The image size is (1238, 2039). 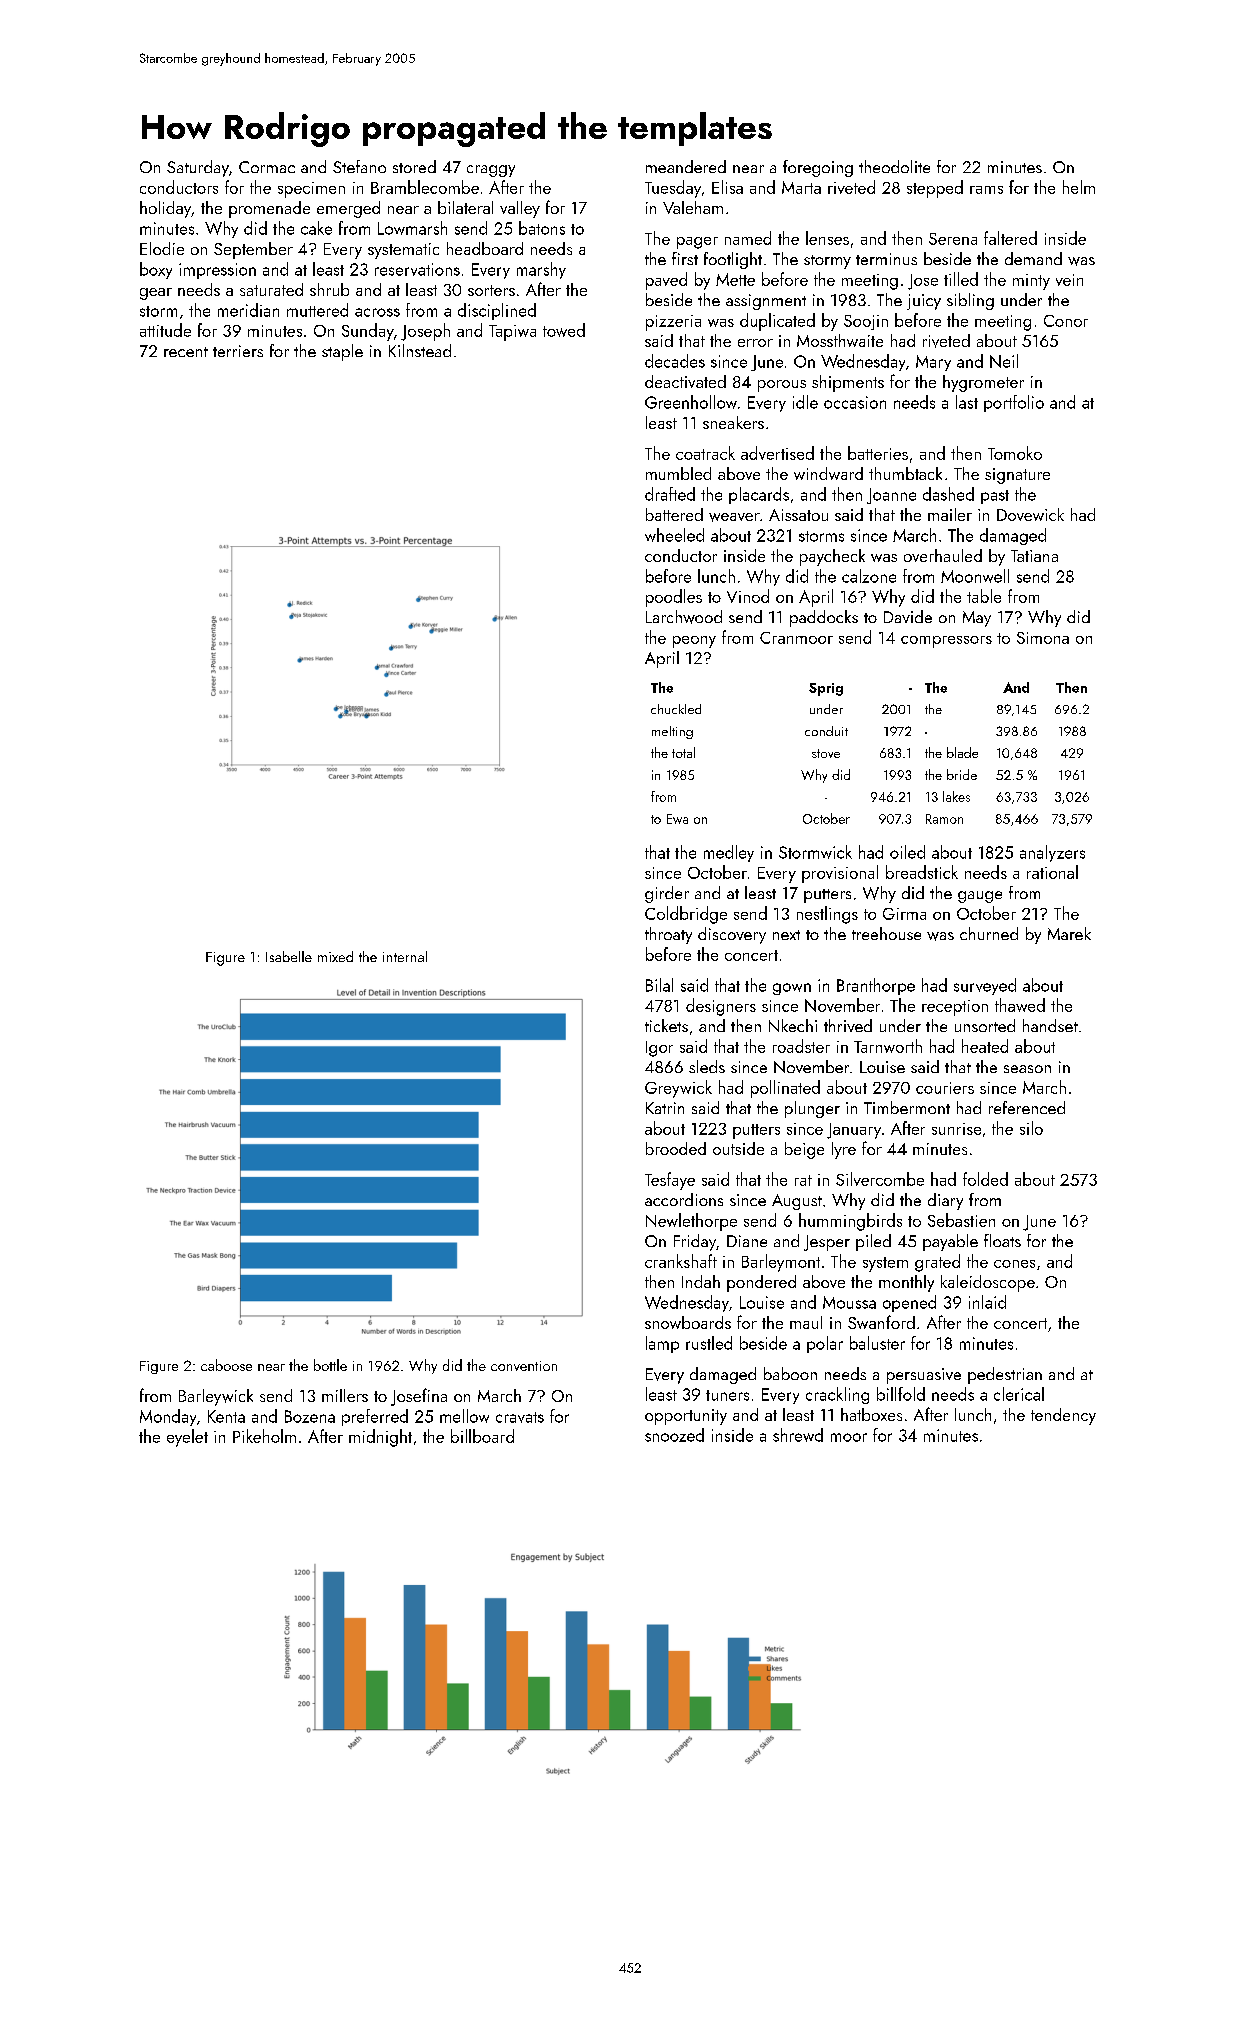 What do you see at coordinates (886, 933) in the screenshot?
I see `treehouse` at bounding box center [886, 933].
